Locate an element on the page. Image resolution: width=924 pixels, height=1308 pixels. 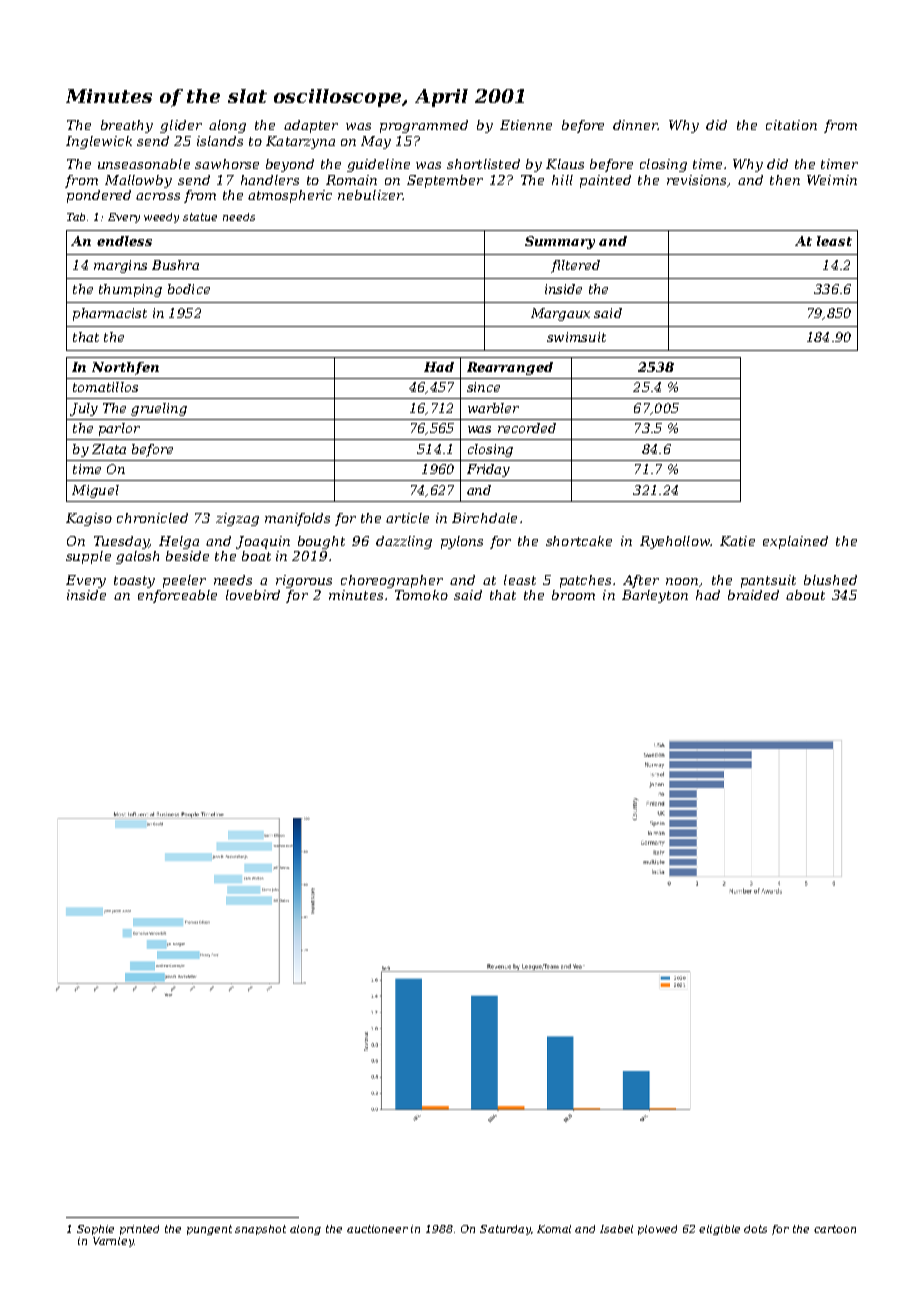
bodice is located at coordinates (189, 289).
